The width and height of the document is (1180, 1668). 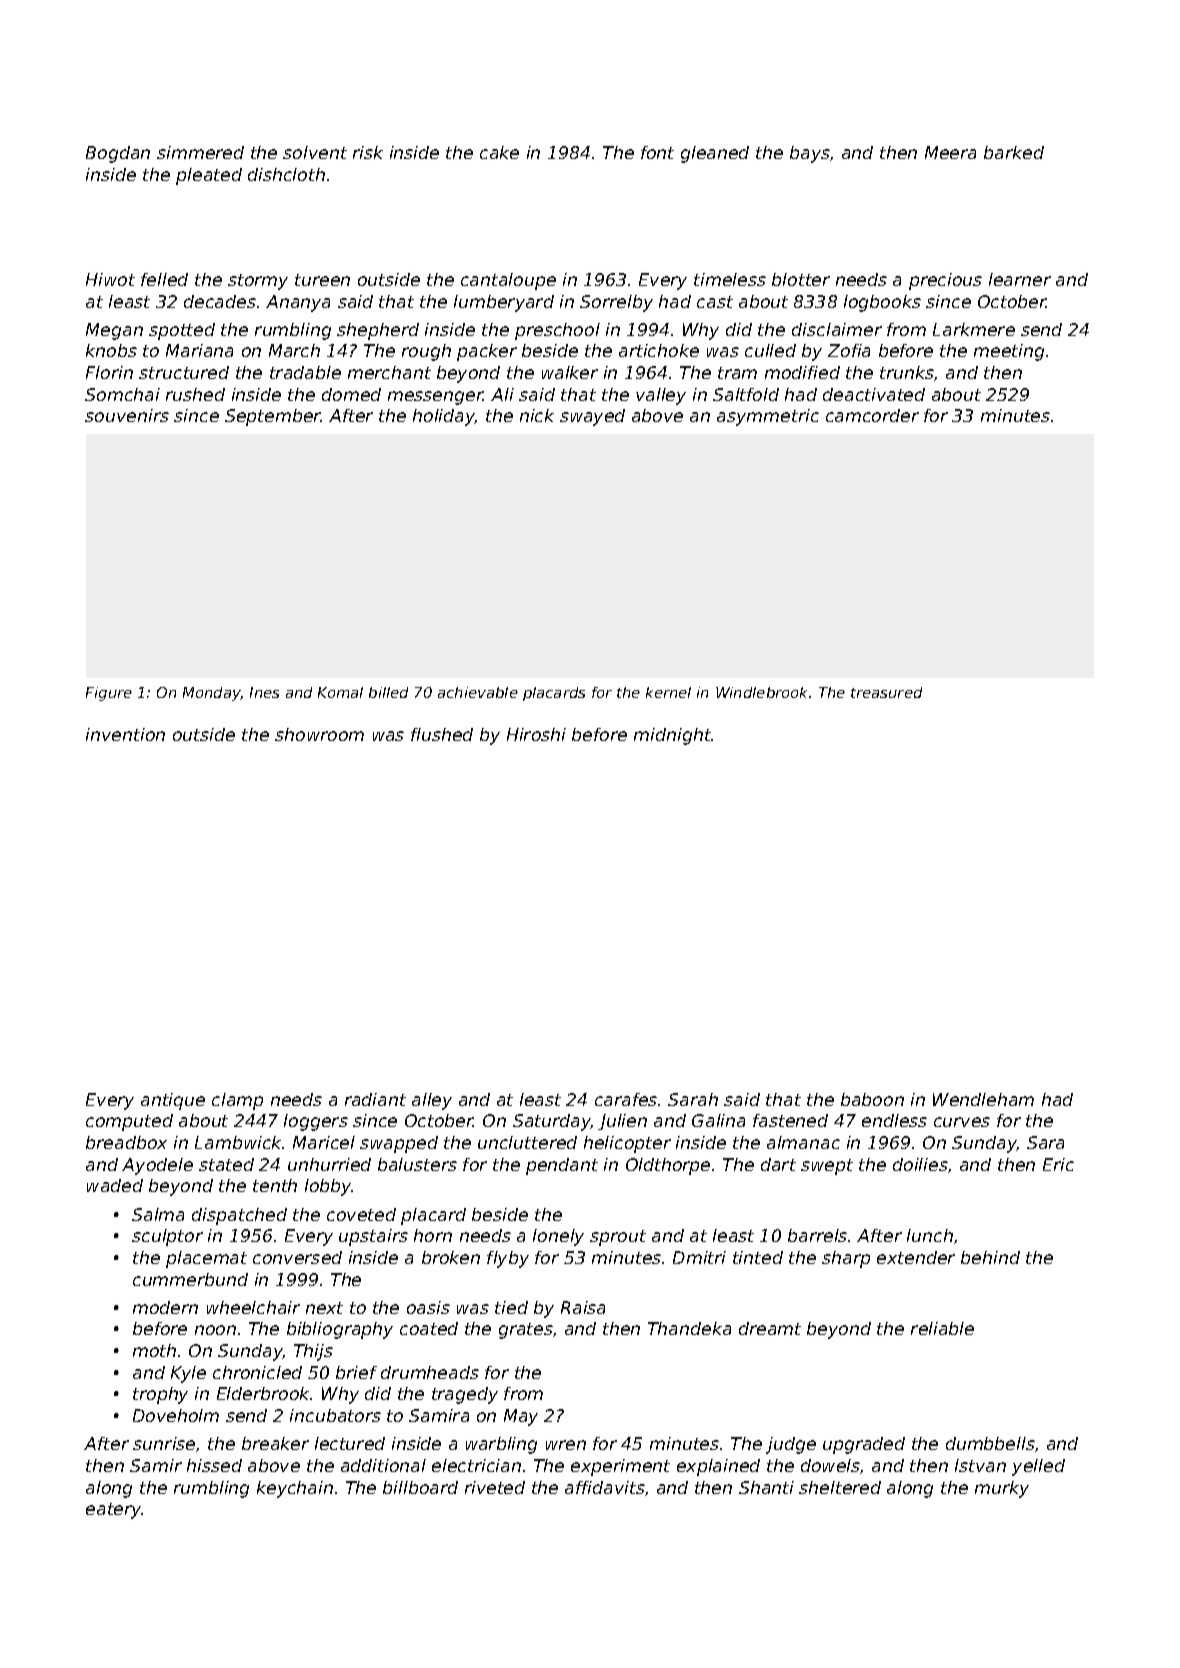 I want to click on simmered, so click(x=200, y=152).
